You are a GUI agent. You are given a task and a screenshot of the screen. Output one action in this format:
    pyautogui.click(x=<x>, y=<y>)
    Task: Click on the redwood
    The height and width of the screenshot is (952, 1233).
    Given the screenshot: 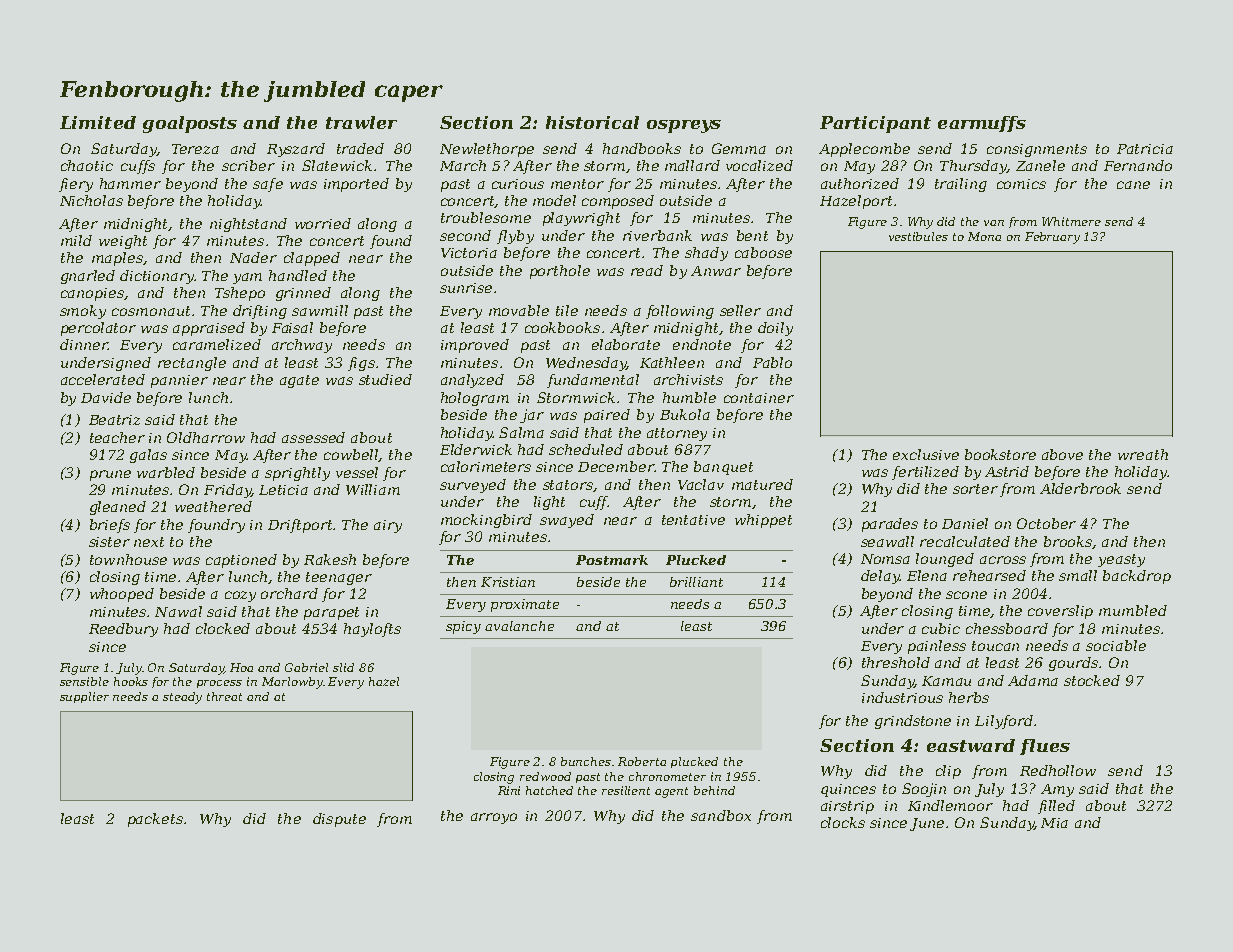 What is the action you would take?
    pyautogui.click(x=545, y=776)
